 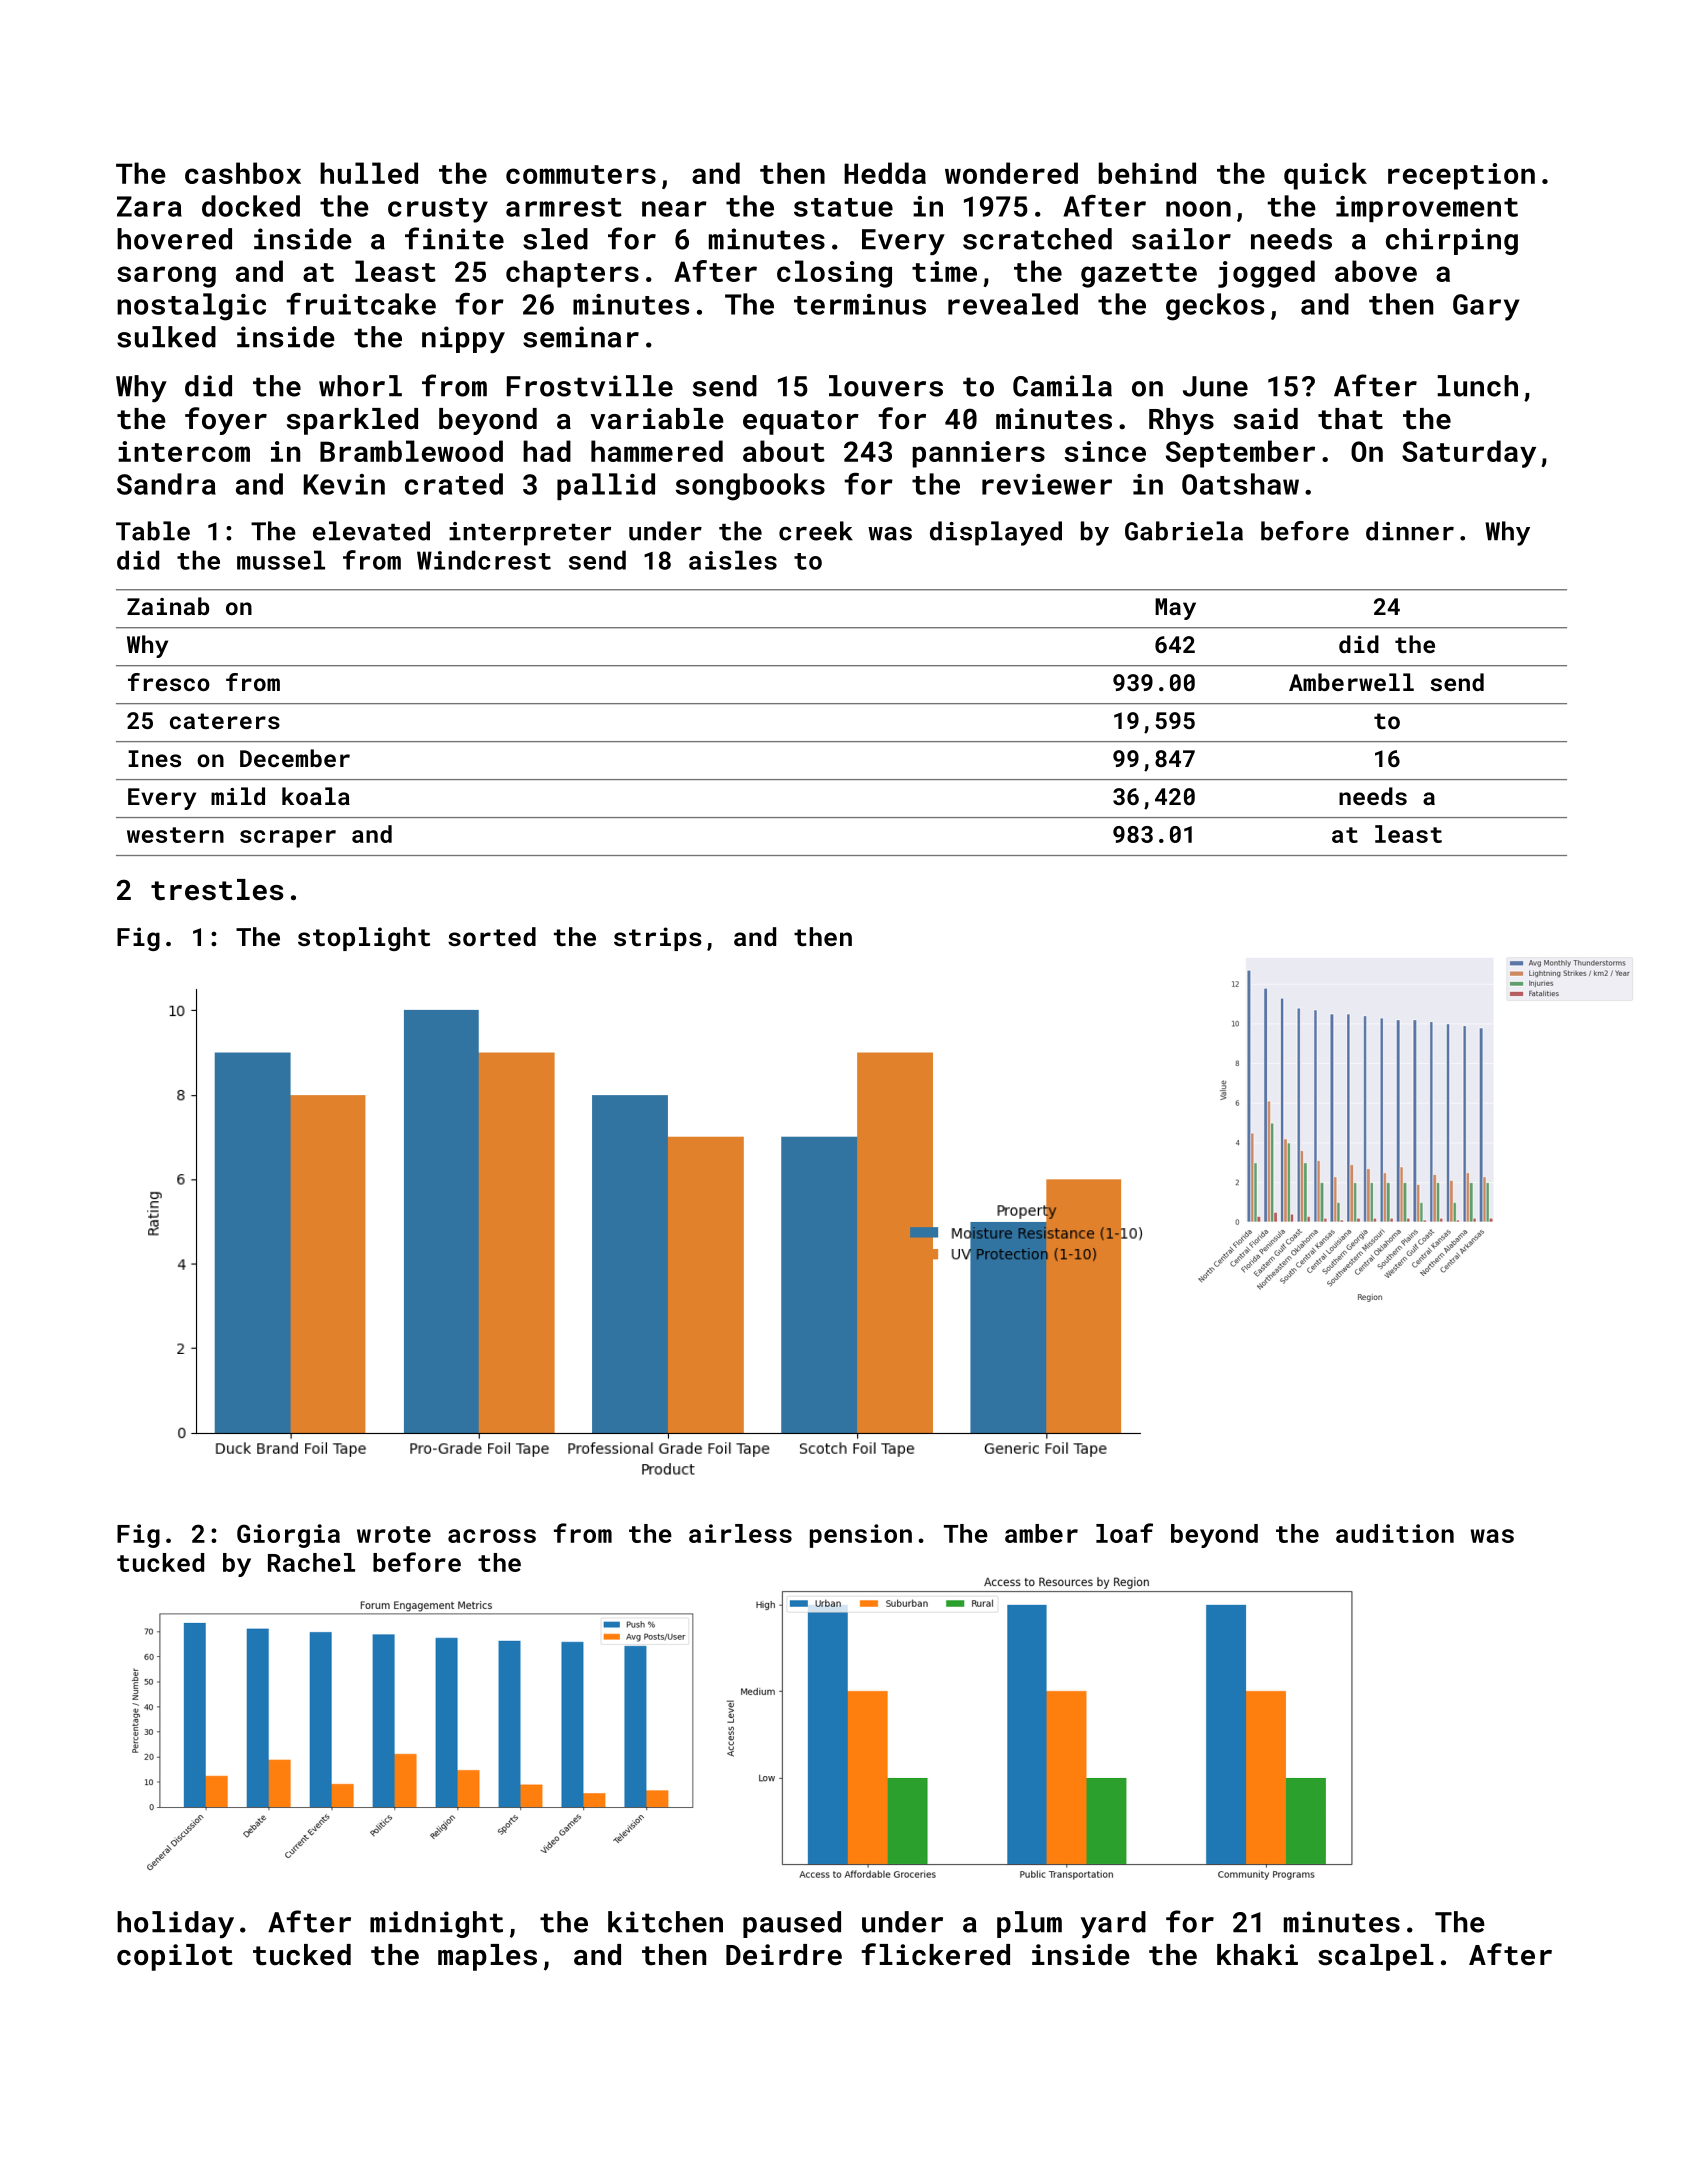 I want to click on closing, so click(x=834, y=274).
